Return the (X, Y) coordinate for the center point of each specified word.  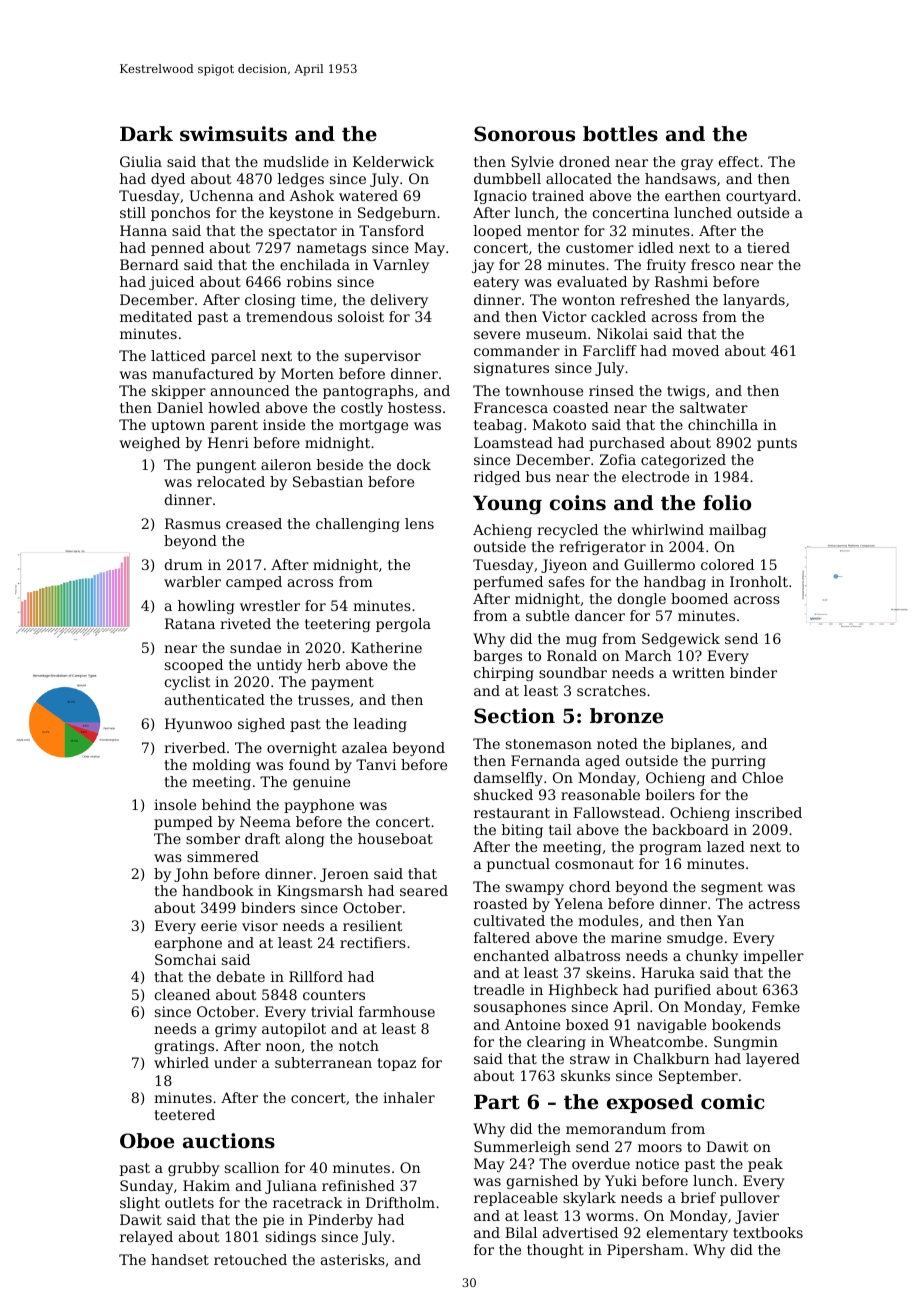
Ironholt (759, 581)
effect (739, 161)
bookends (746, 1024)
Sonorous (524, 134)
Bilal (521, 1232)
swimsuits (233, 134)
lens (419, 523)
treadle (499, 989)
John (191, 875)
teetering (337, 625)
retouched (250, 1259)
